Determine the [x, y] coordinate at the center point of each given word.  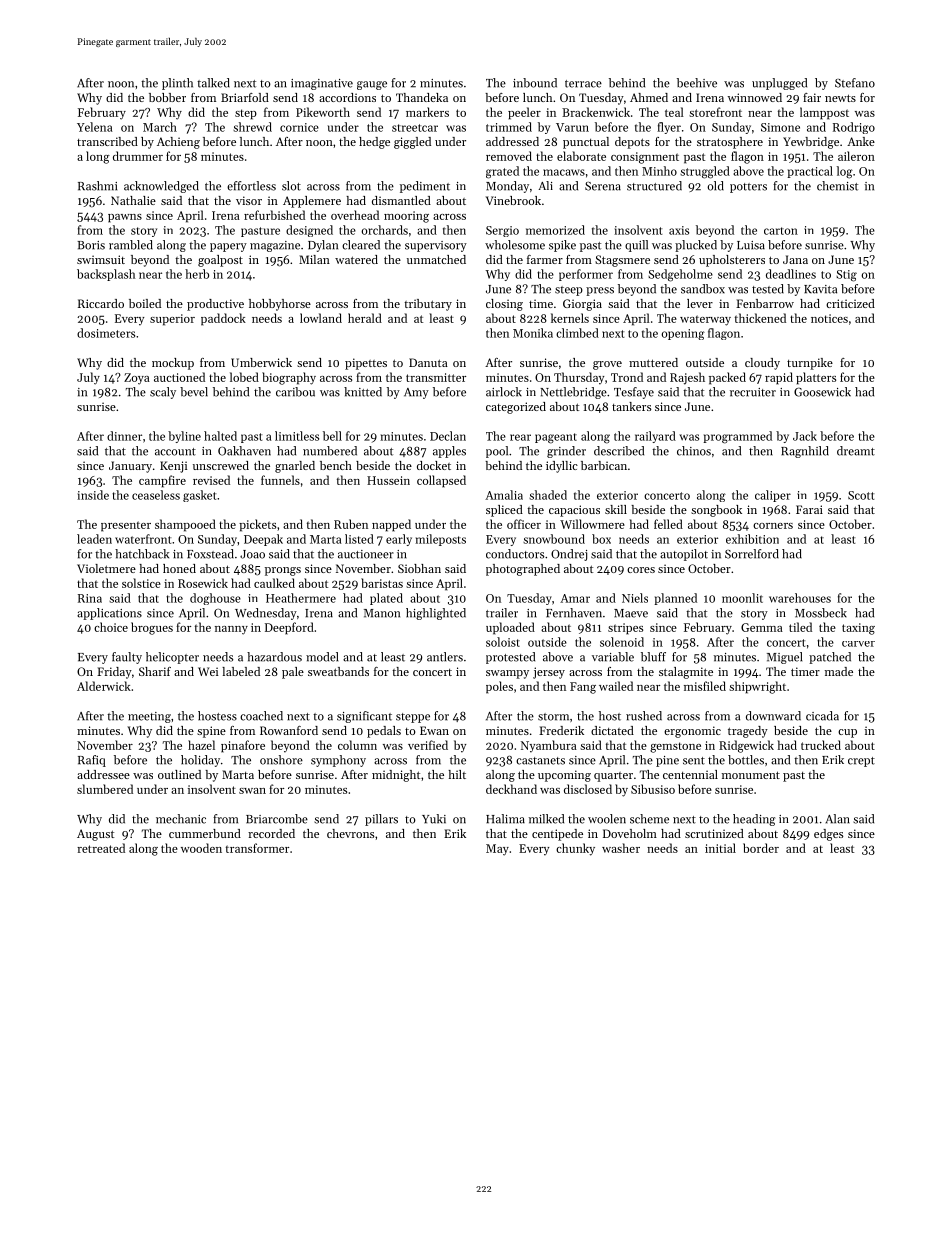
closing [504, 305]
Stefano [855, 83]
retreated [101, 848]
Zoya [137, 379]
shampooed [185, 525]
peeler [524, 113]
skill [616, 509]
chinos [694, 451]
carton [781, 231]
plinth [177, 84]
